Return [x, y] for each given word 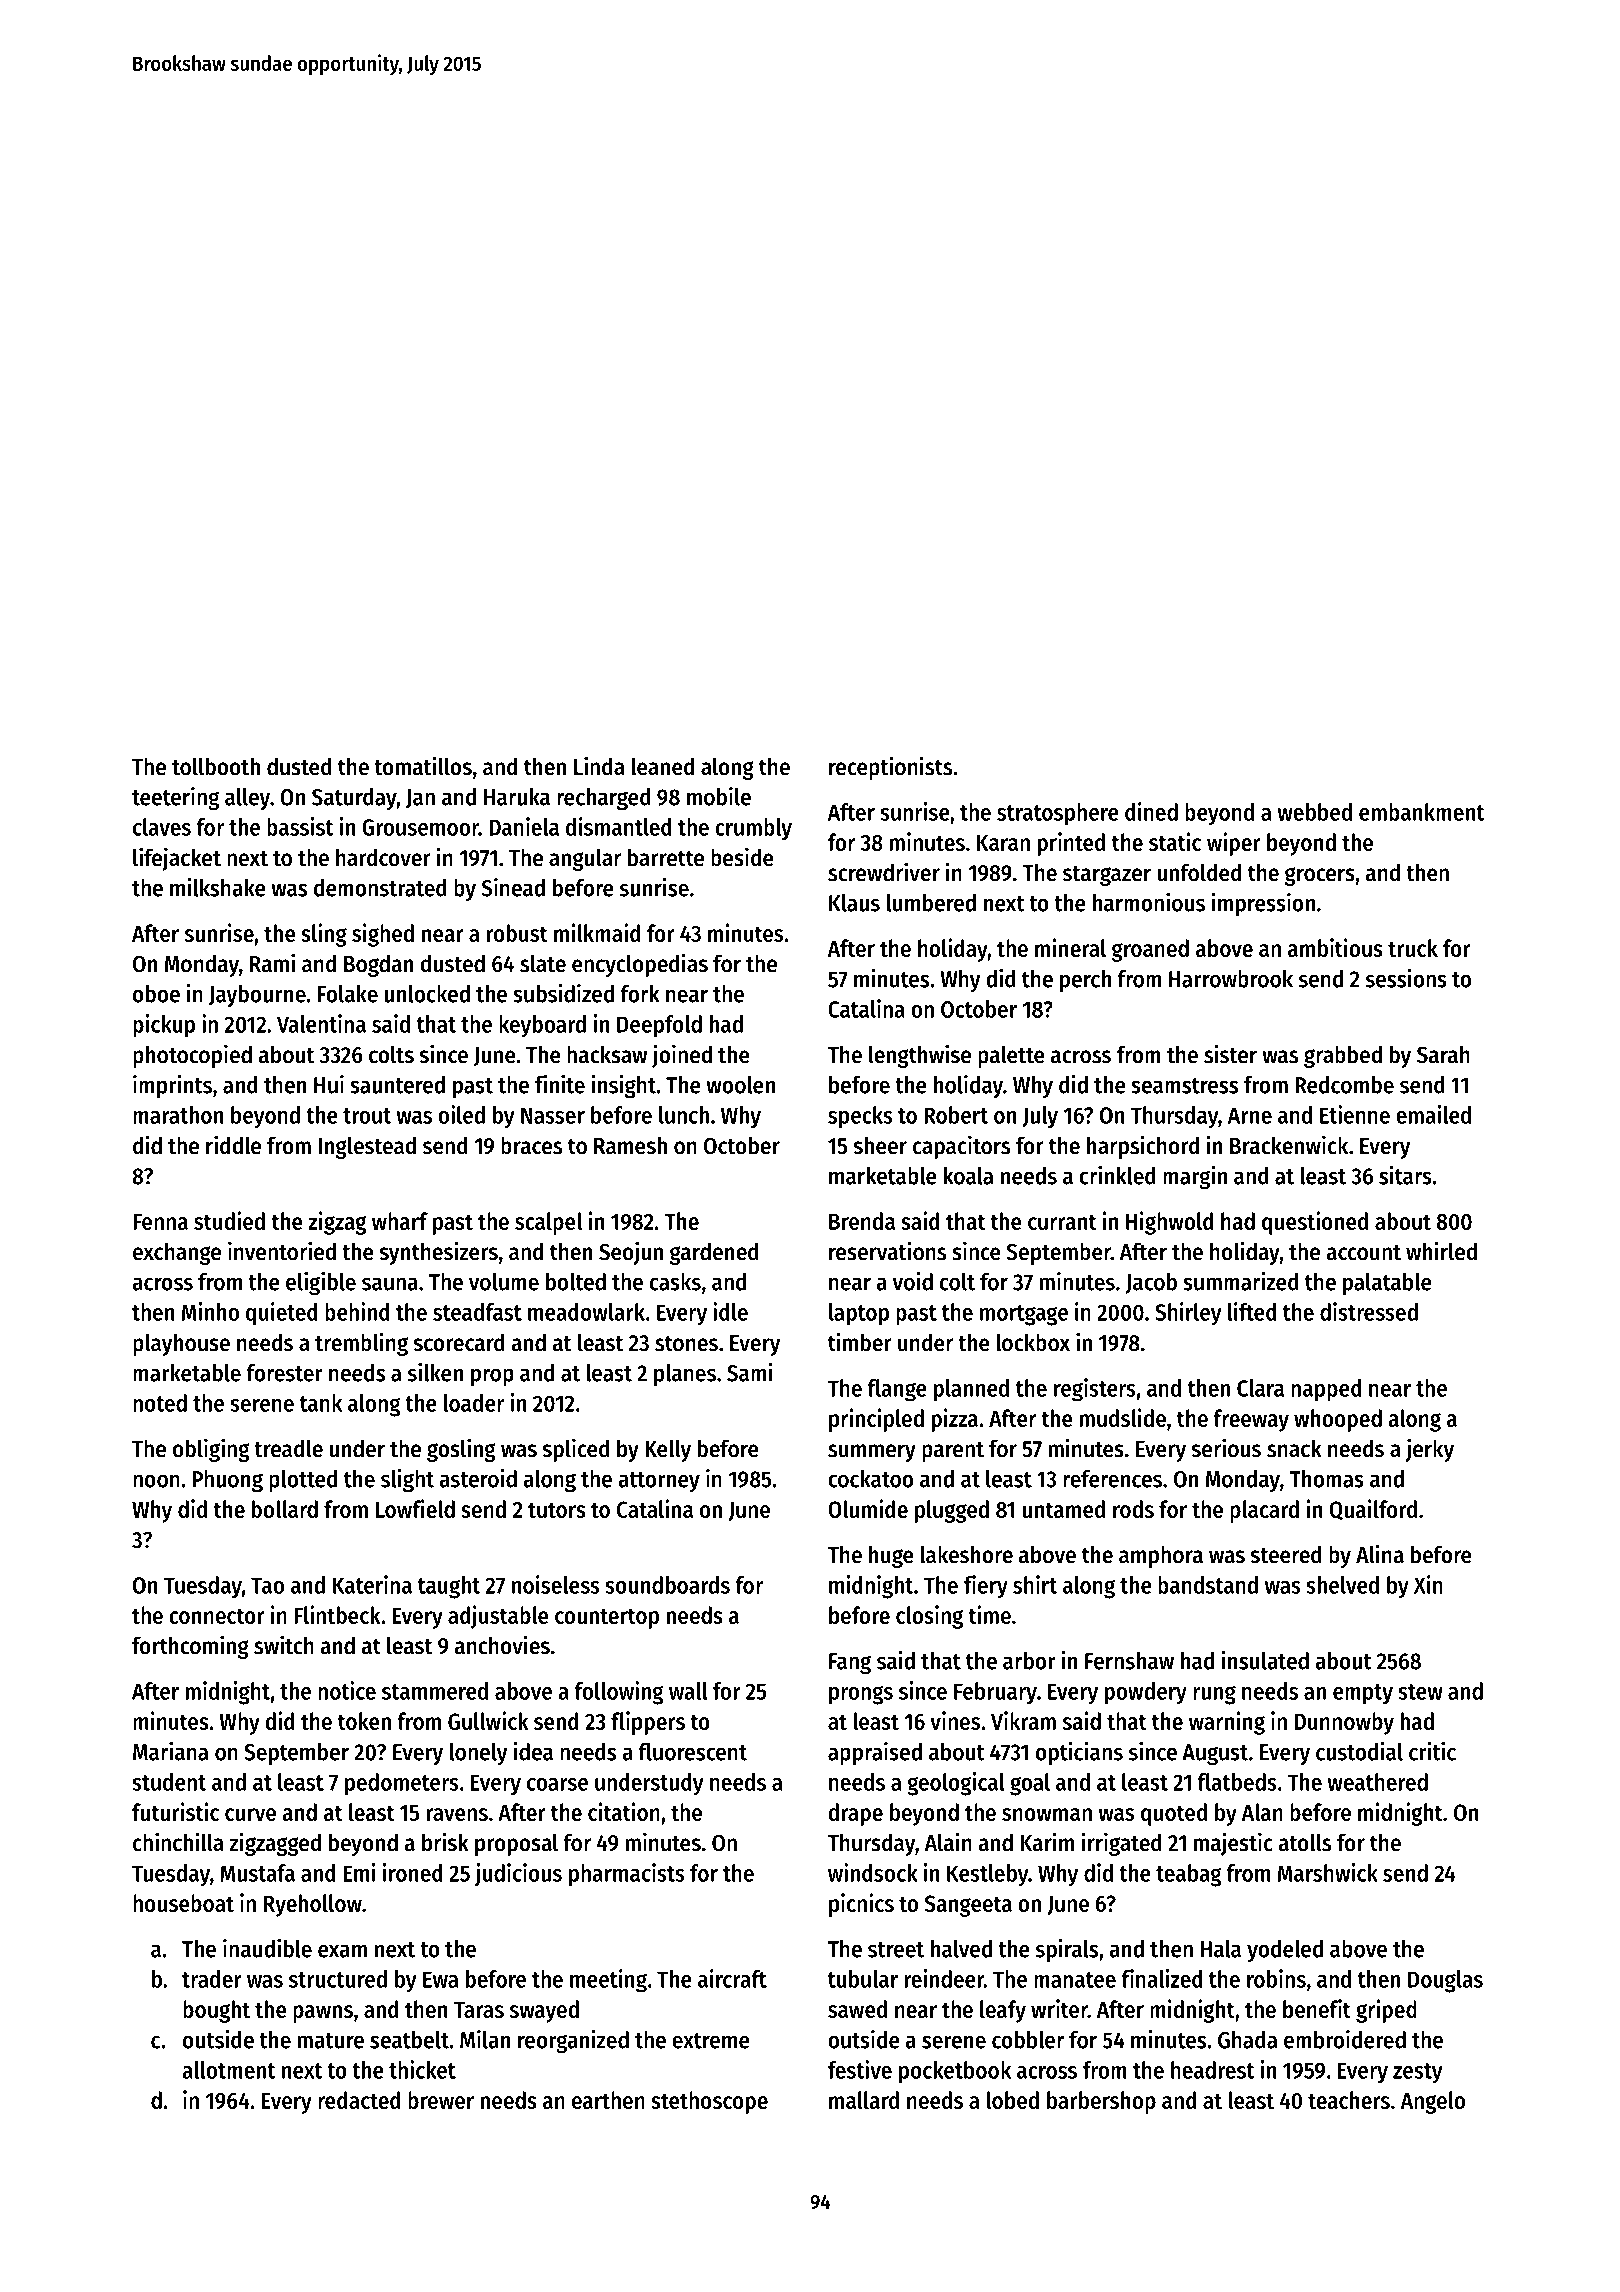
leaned [662, 766]
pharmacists [627, 1875]
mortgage [1024, 1315]
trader [212, 1979]
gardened [714, 1253]
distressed [1369, 1311]
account [1363, 1253]
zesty [1418, 2073]
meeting [608, 1981]
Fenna [160, 1222]
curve [250, 1814]
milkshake [218, 887]
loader [473, 1403]
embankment [1422, 812]
